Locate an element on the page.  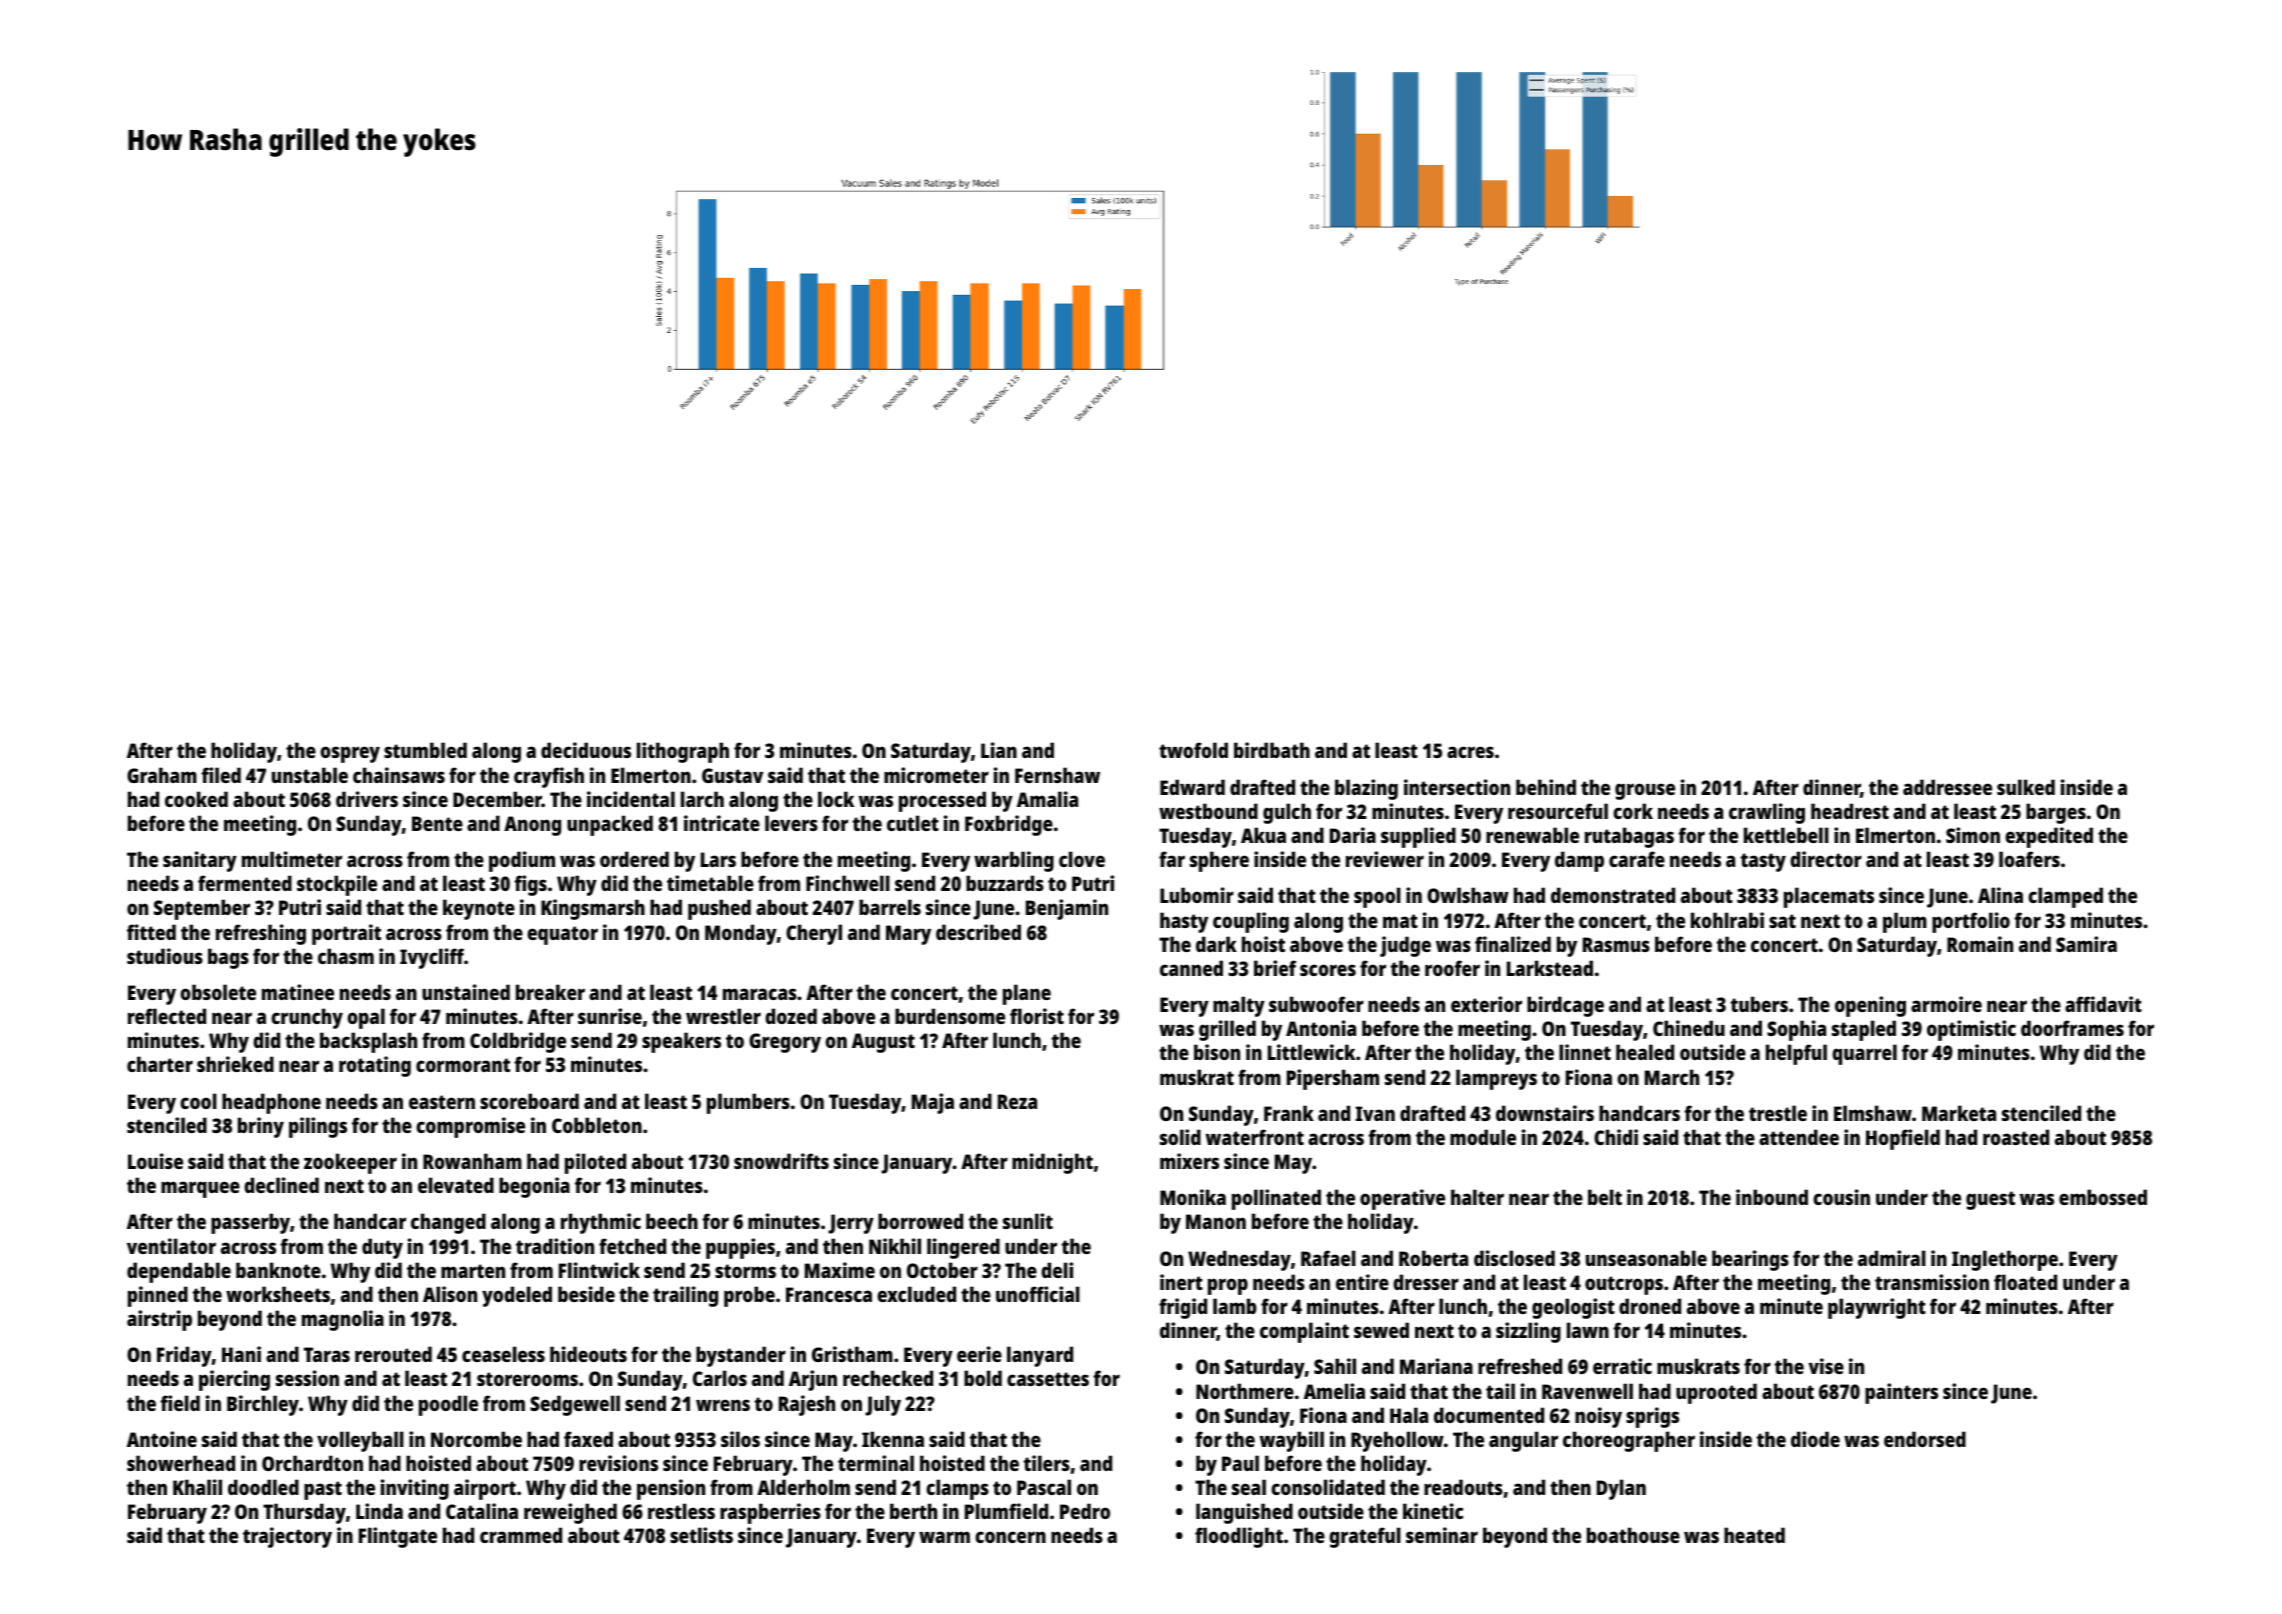
crayfish is located at coordinates (549, 777).
